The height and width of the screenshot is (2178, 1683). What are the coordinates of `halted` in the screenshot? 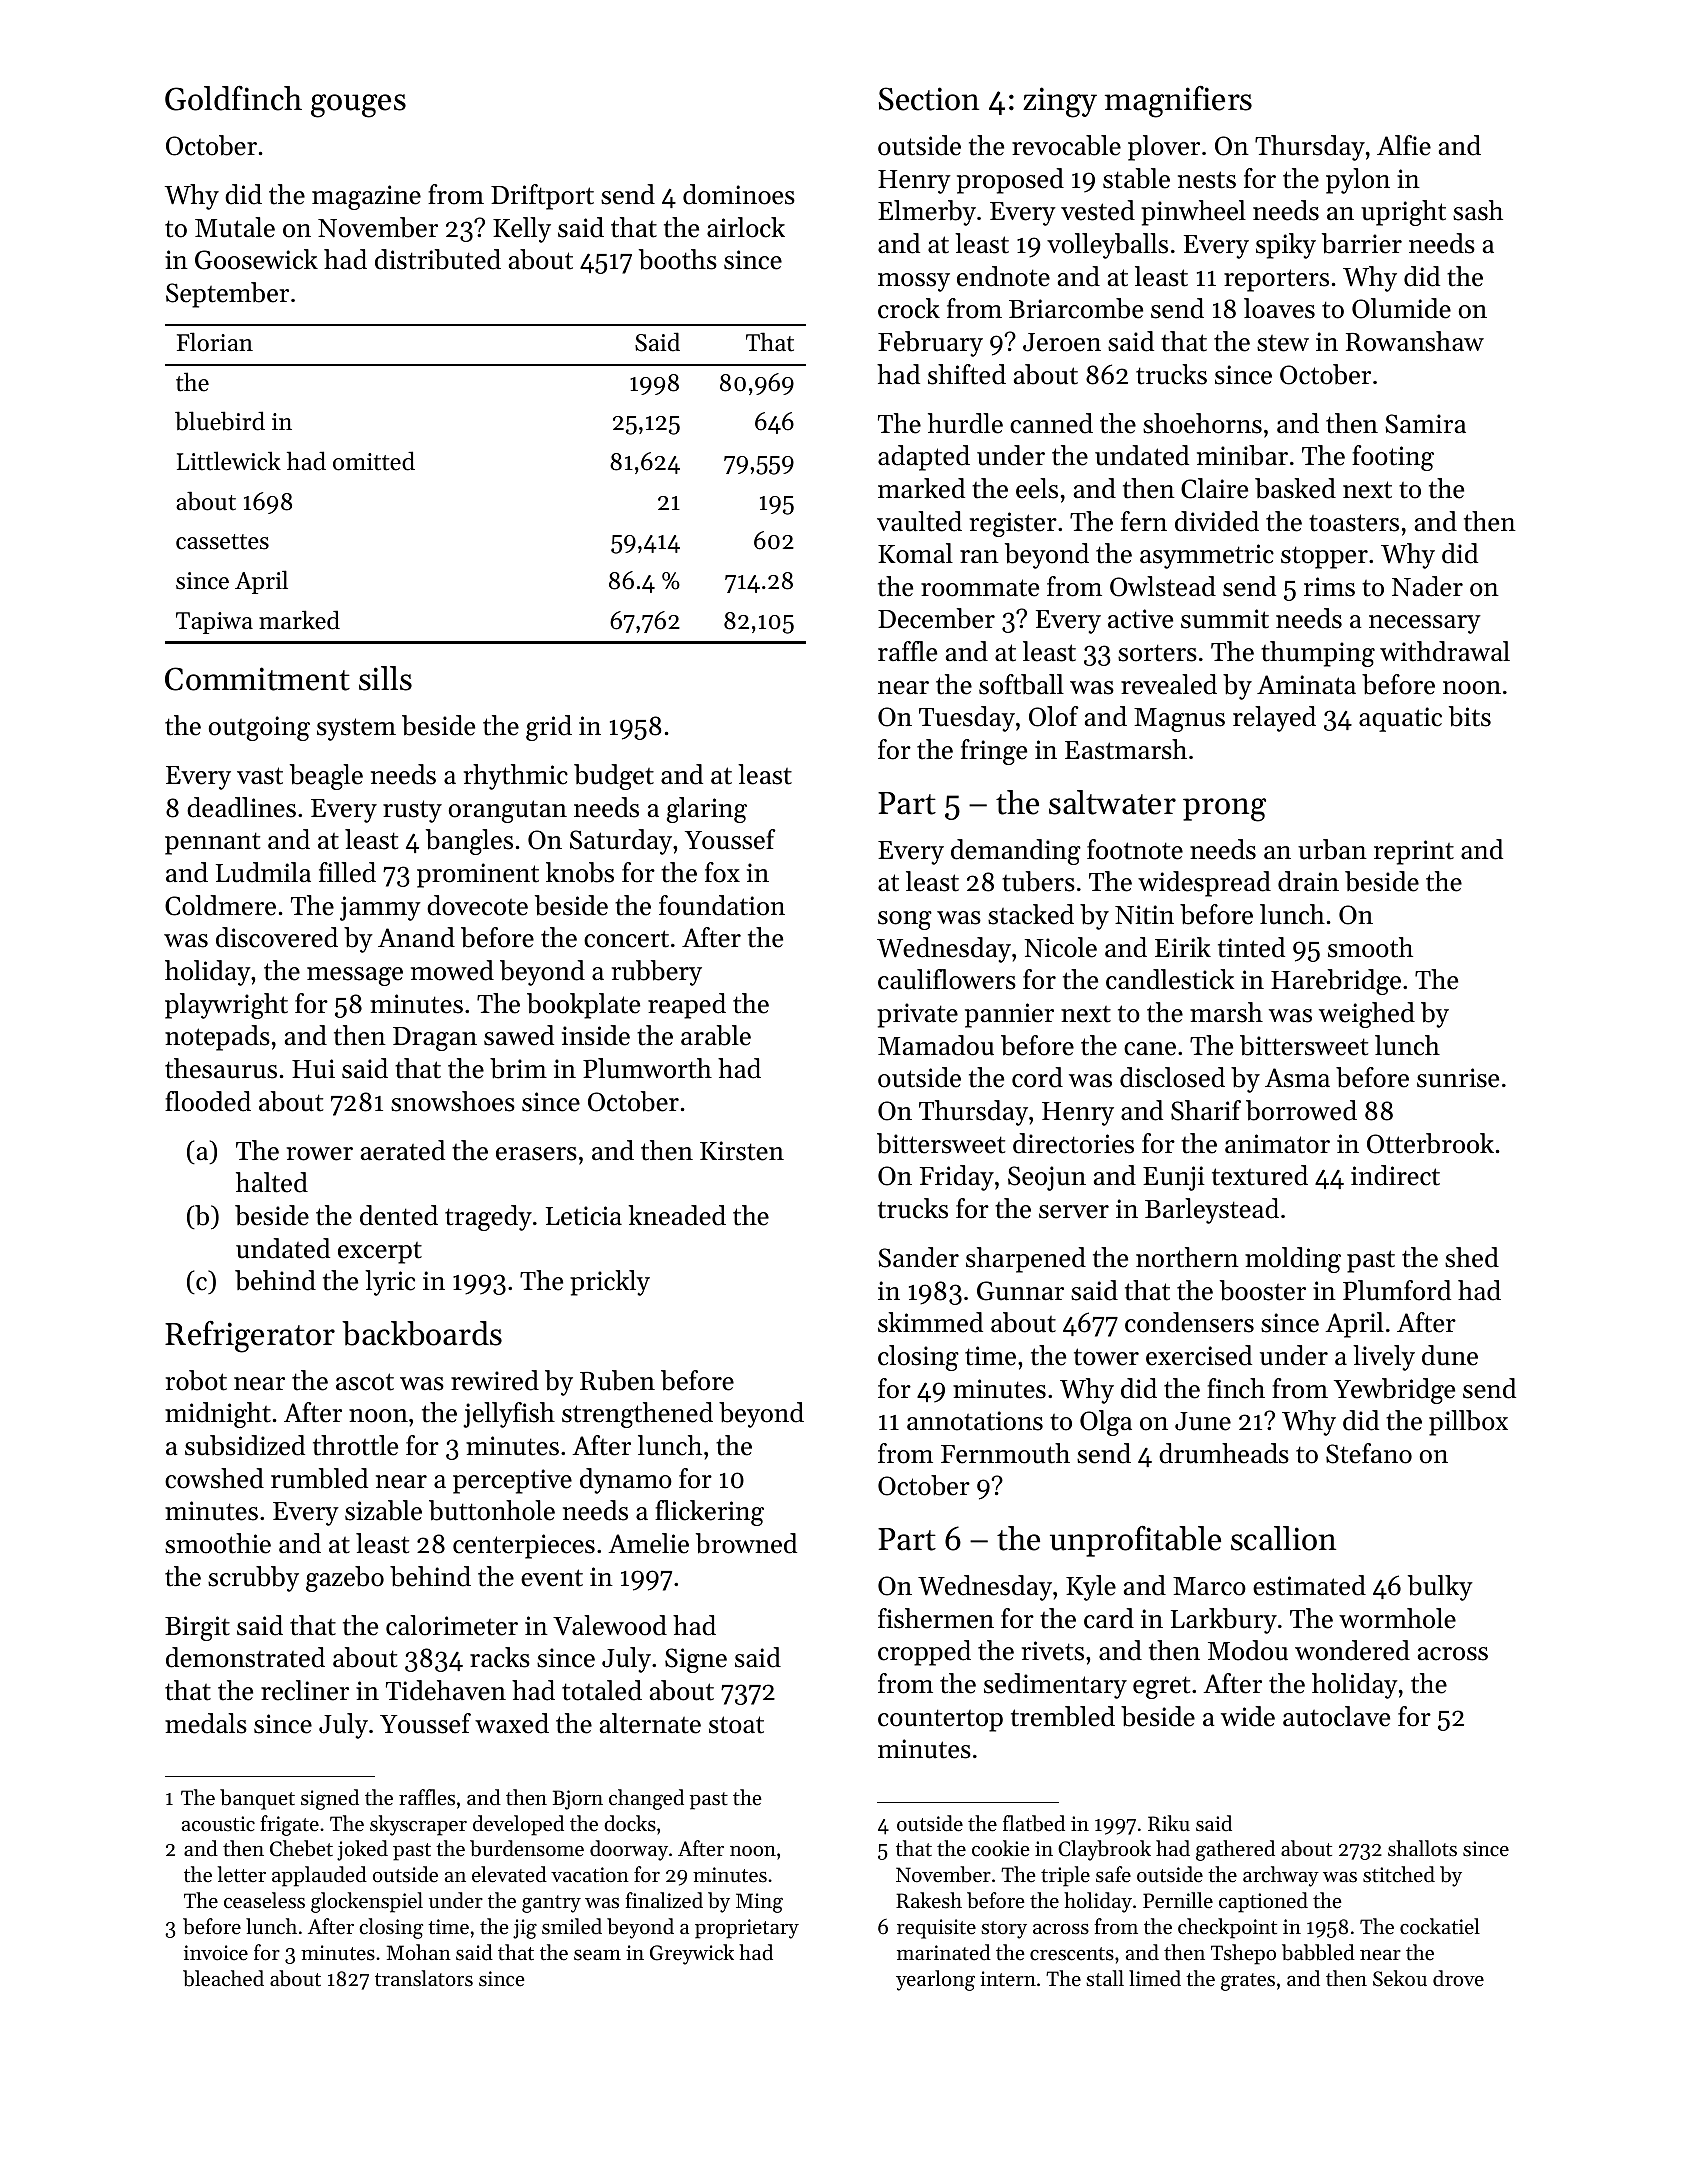 It's located at (272, 1182).
